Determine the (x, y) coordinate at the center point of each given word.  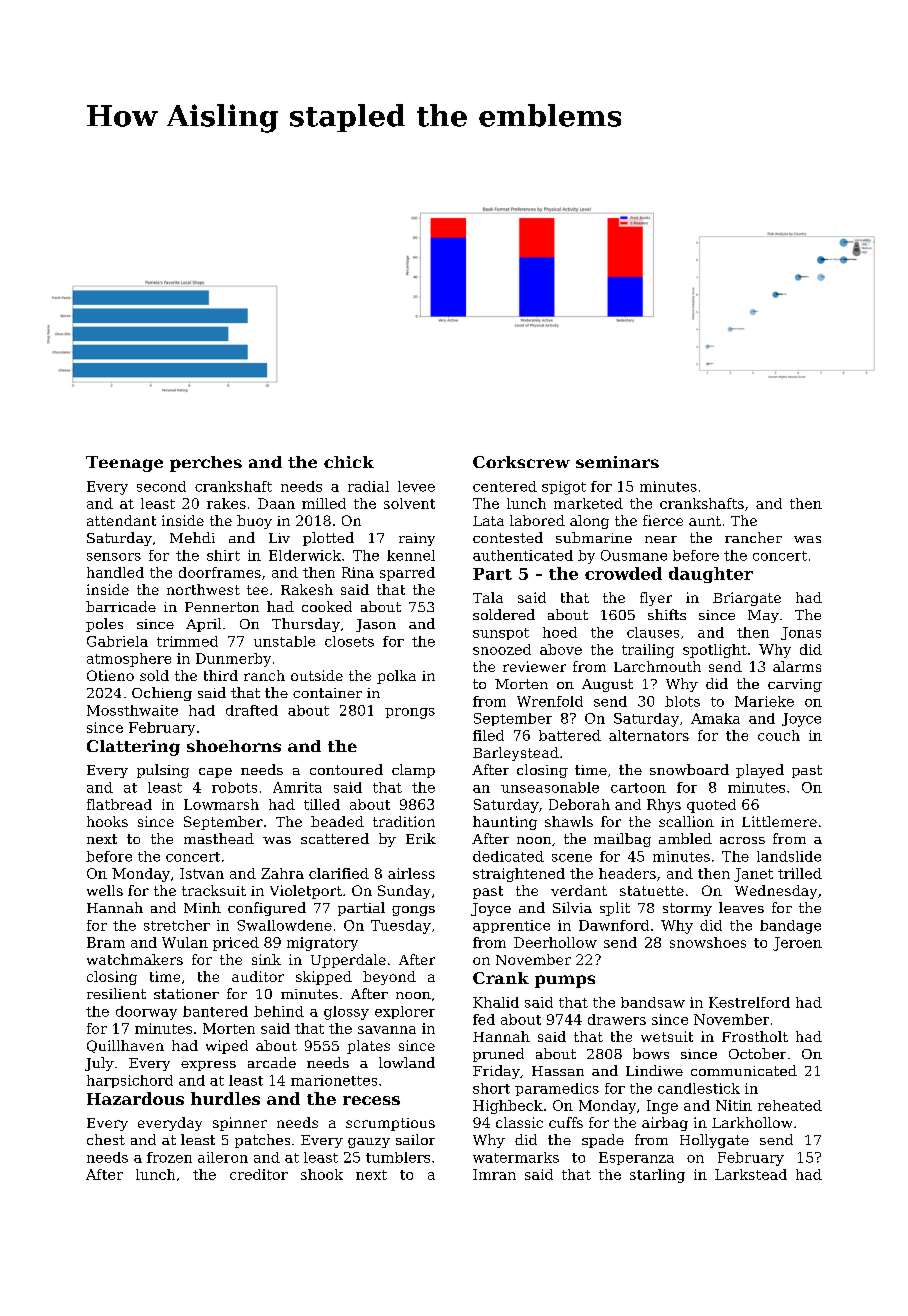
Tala (488, 597)
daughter (711, 575)
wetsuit (667, 1036)
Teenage (124, 464)
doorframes (220, 572)
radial (368, 486)
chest (106, 1139)
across (742, 840)
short (491, 1088)
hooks (107, 821)
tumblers (398, 1157)
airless (411, 873)
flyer (656, 599)
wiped (227, 1047)
